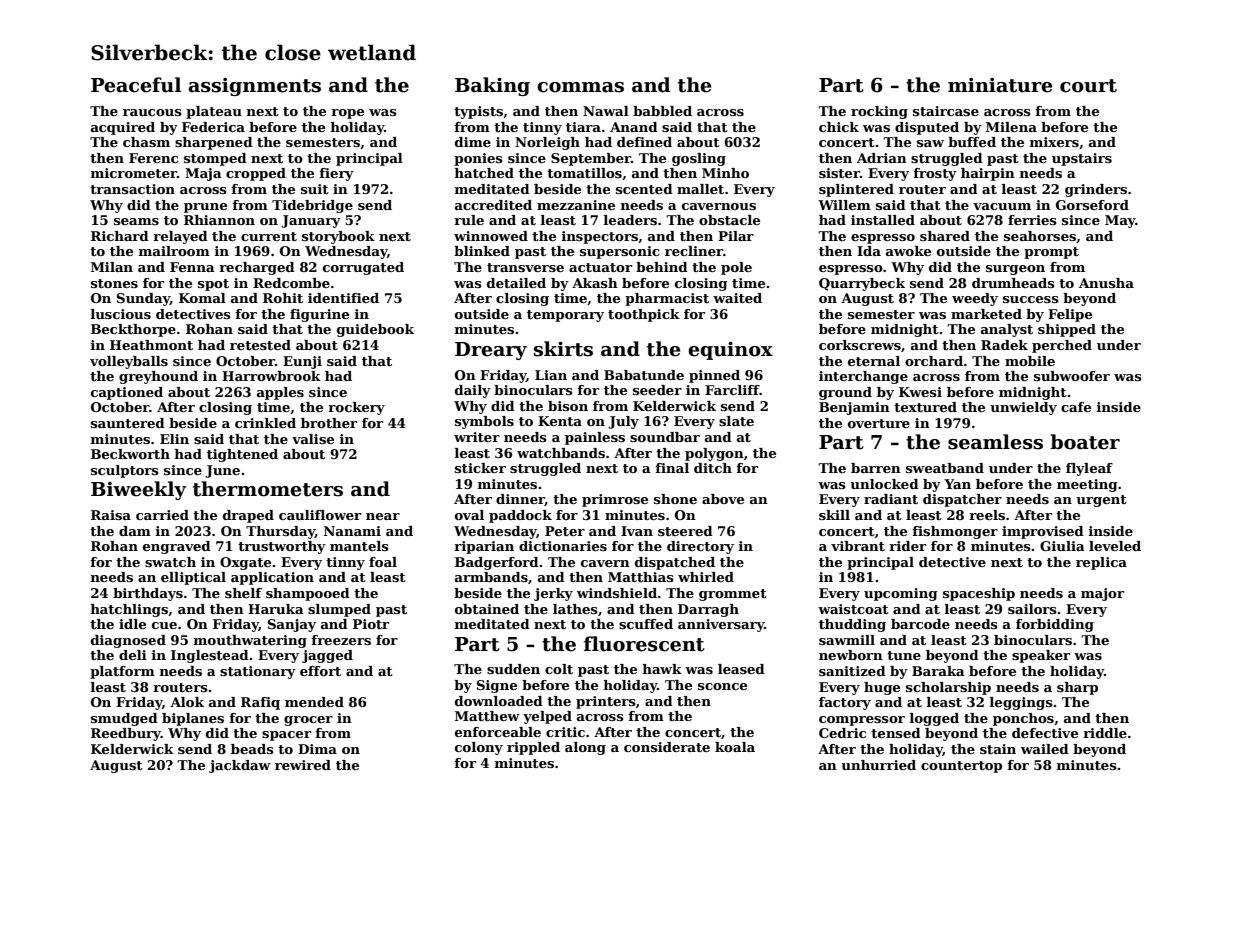 The image size is (1233, 952). I want to click on boater, so click(1085, 442).
